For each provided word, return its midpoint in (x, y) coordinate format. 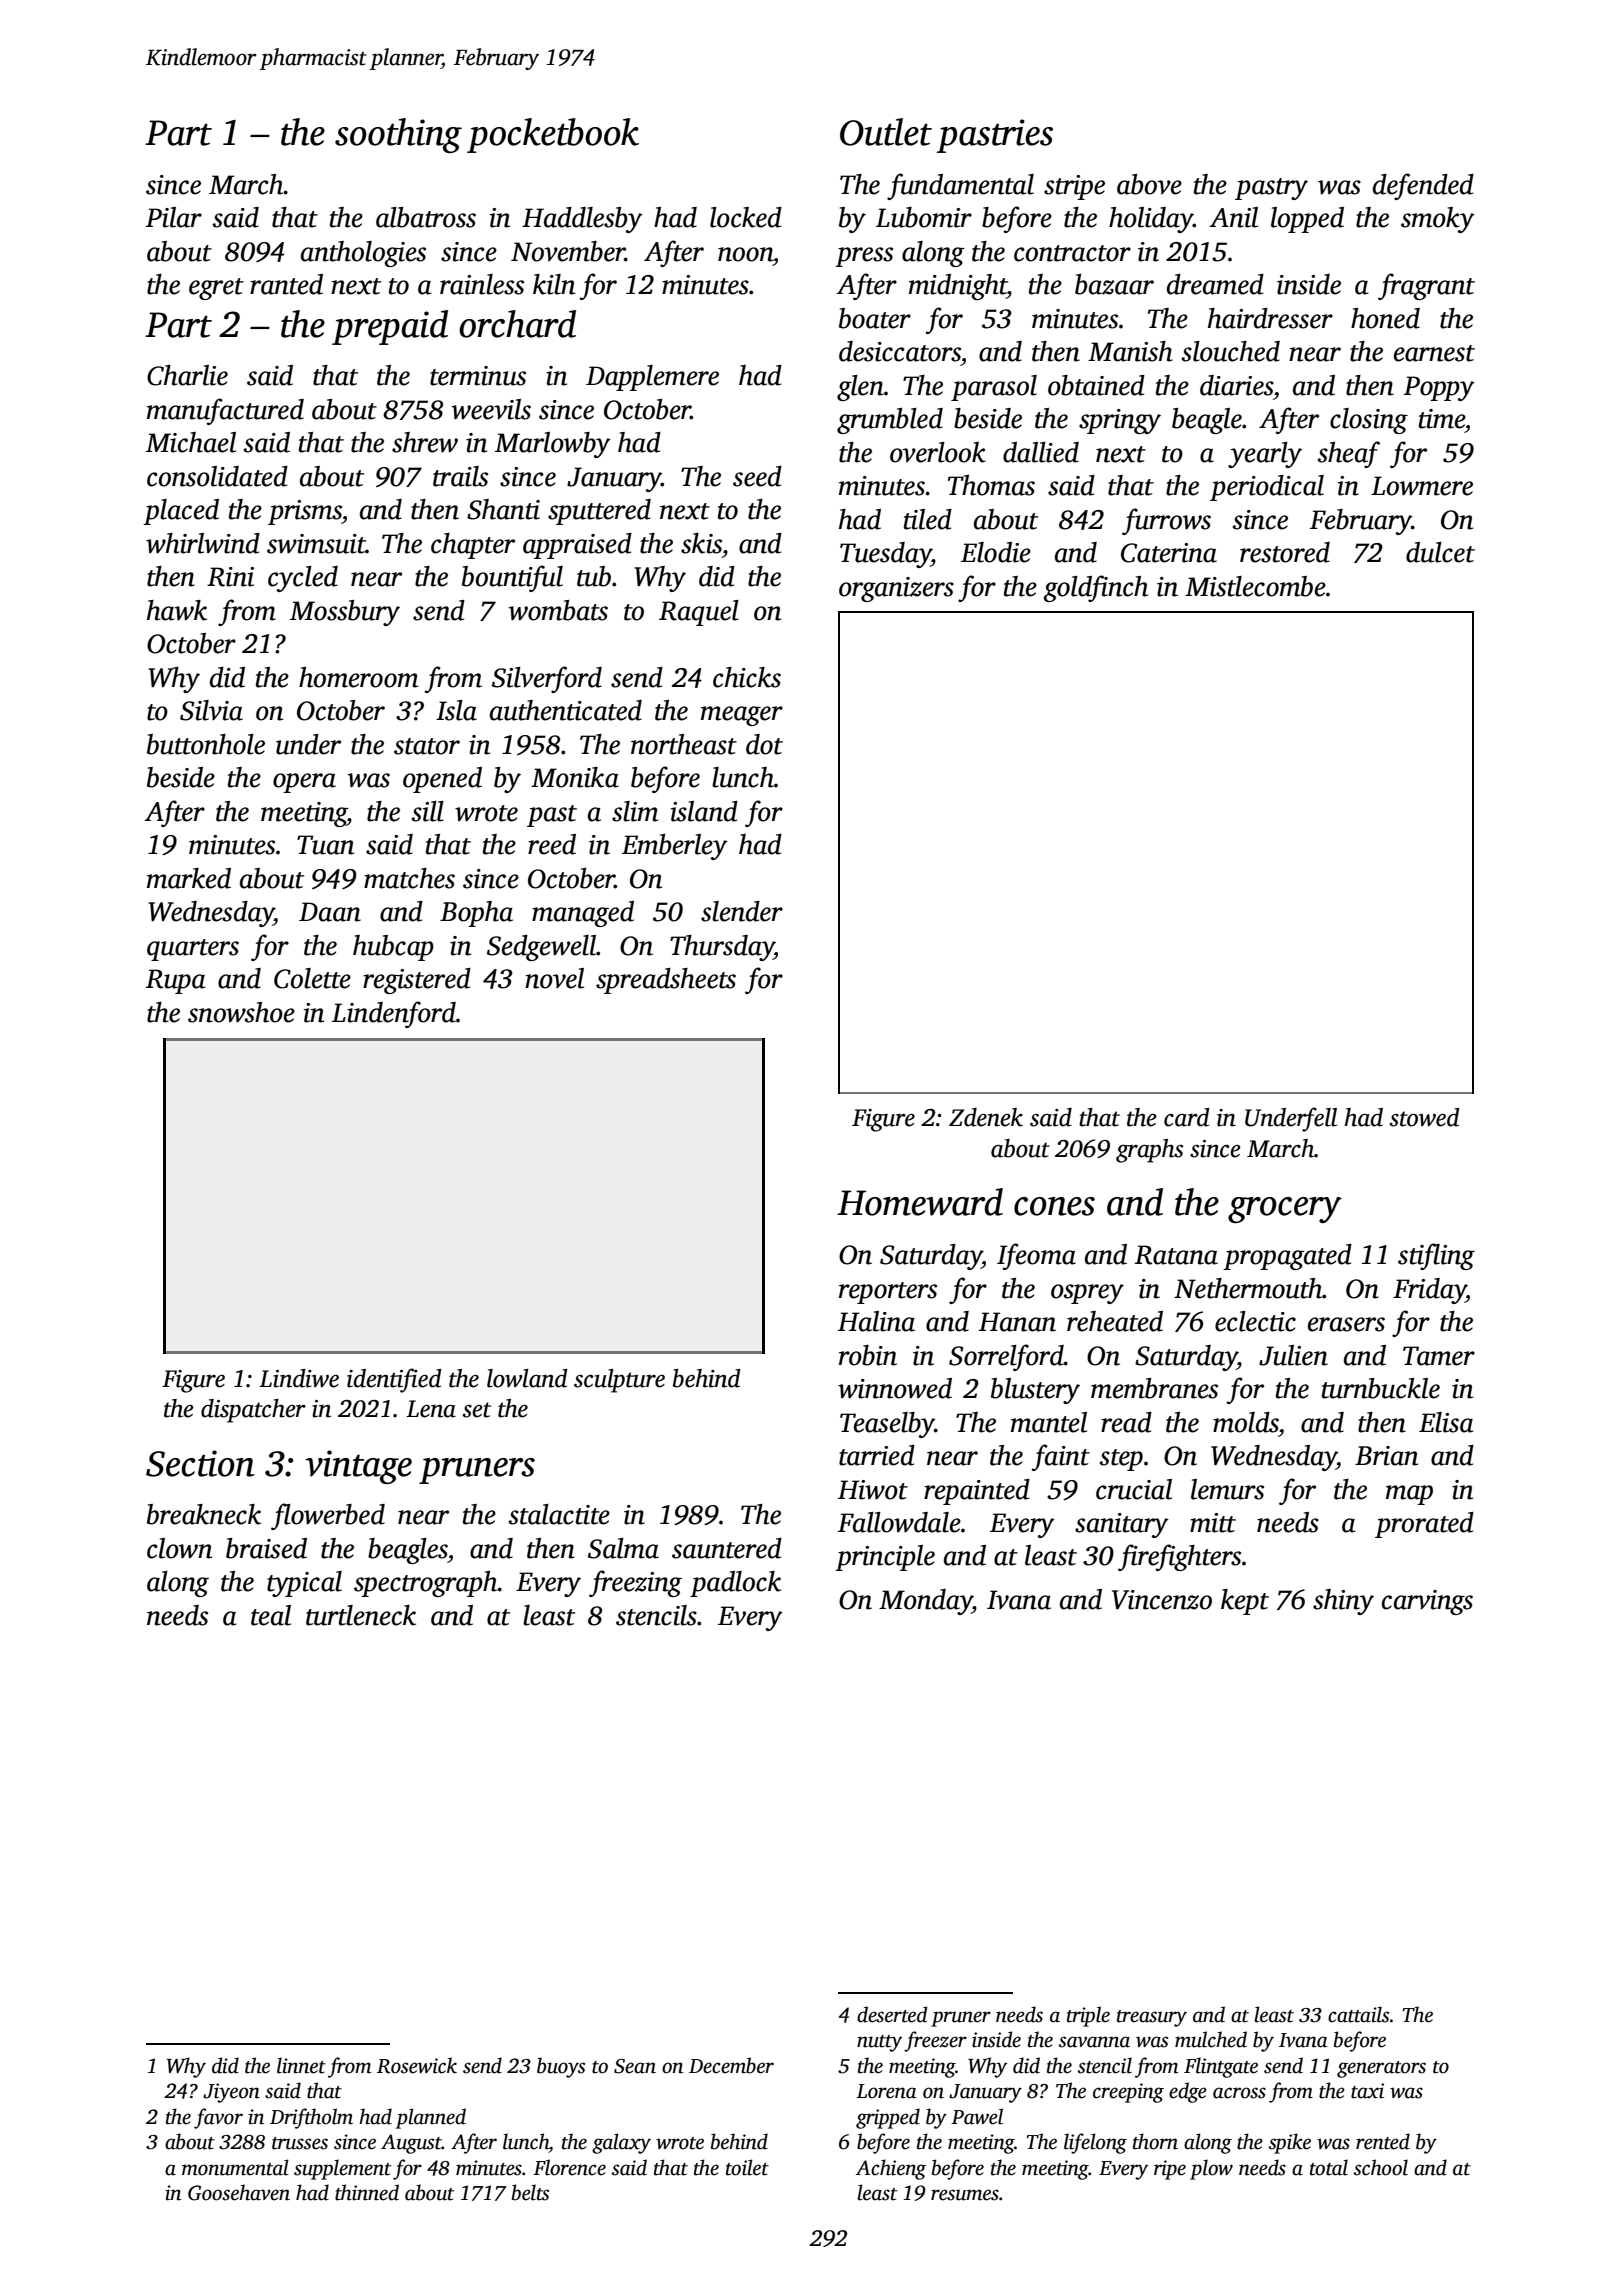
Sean (635, 2066)
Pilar (174, 217)
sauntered (727, 1548)
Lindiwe (299, 1378)
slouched (1230, 351)
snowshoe (241, 1012)
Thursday (722, 948)
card (1187, 1117)
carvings (1427, 1602)
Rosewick (417, 2065)
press (864, 257)
